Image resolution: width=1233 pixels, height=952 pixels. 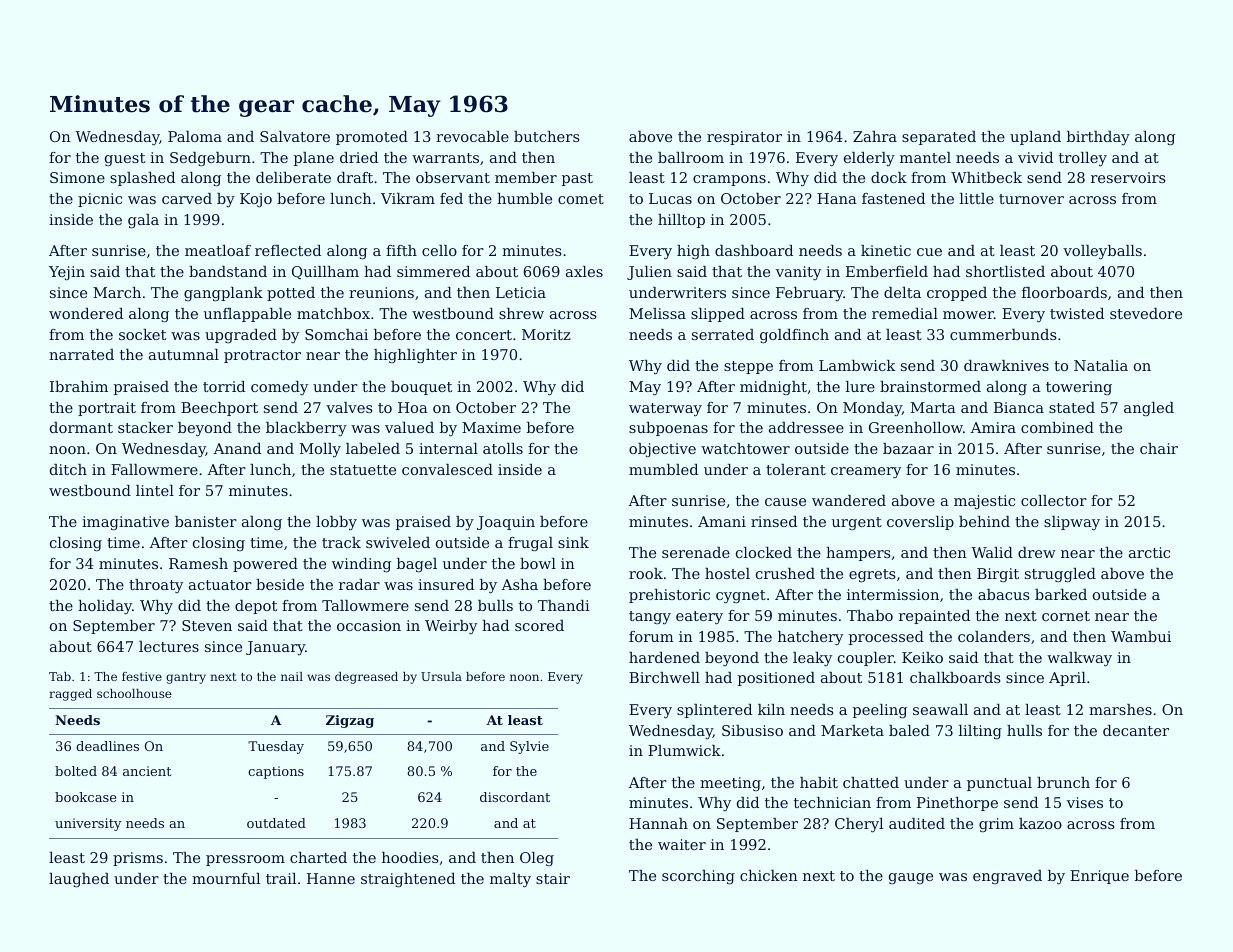 What do you see at coordinates (1136, 730) in the document?
I see `decanter` at bounding box center [1136, 730].
